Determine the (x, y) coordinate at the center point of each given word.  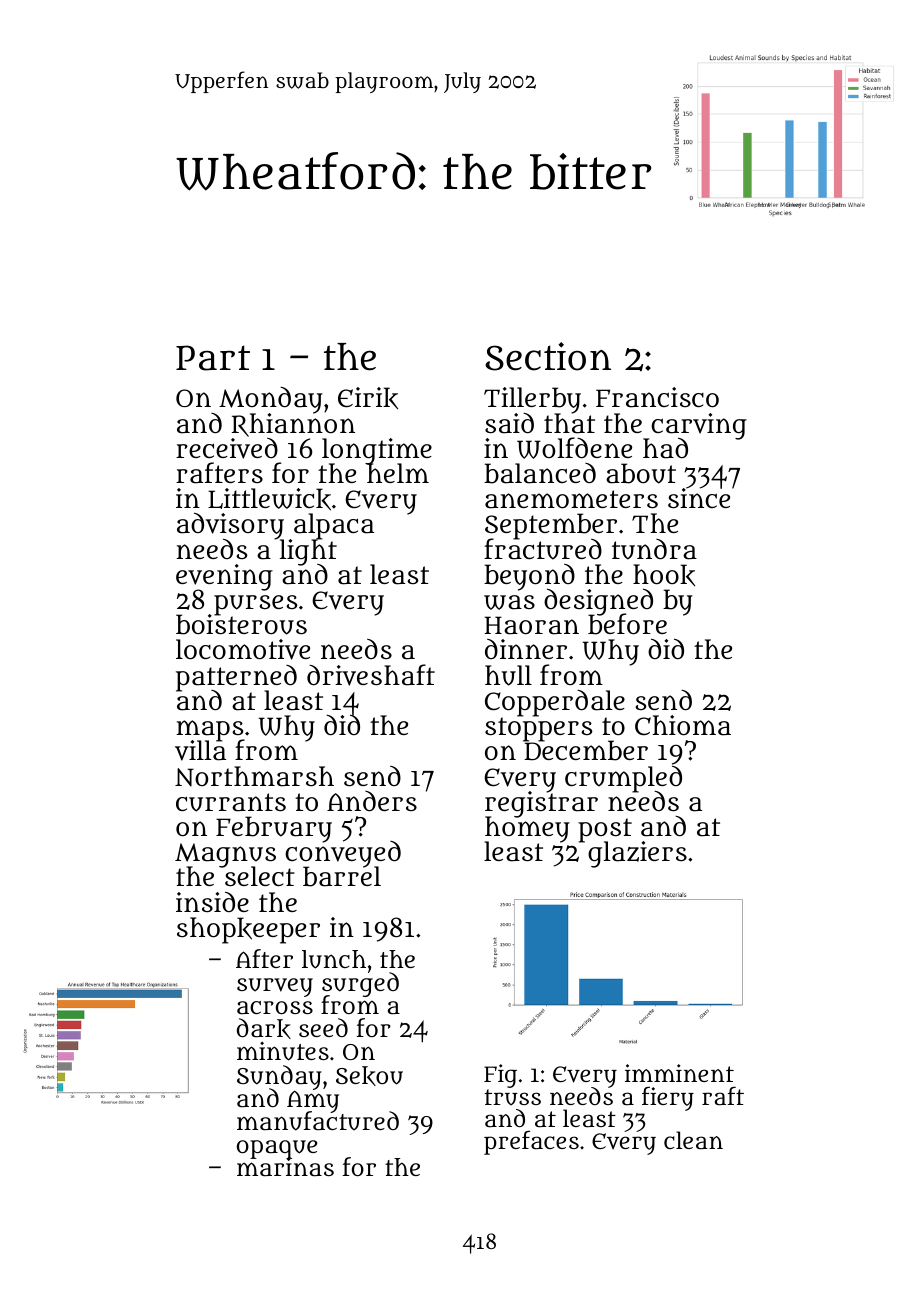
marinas (285, 1168)
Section (548, 356)
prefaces (531, 1142)
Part (213, 358)
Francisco (657, 397)
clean (693, 1140)
